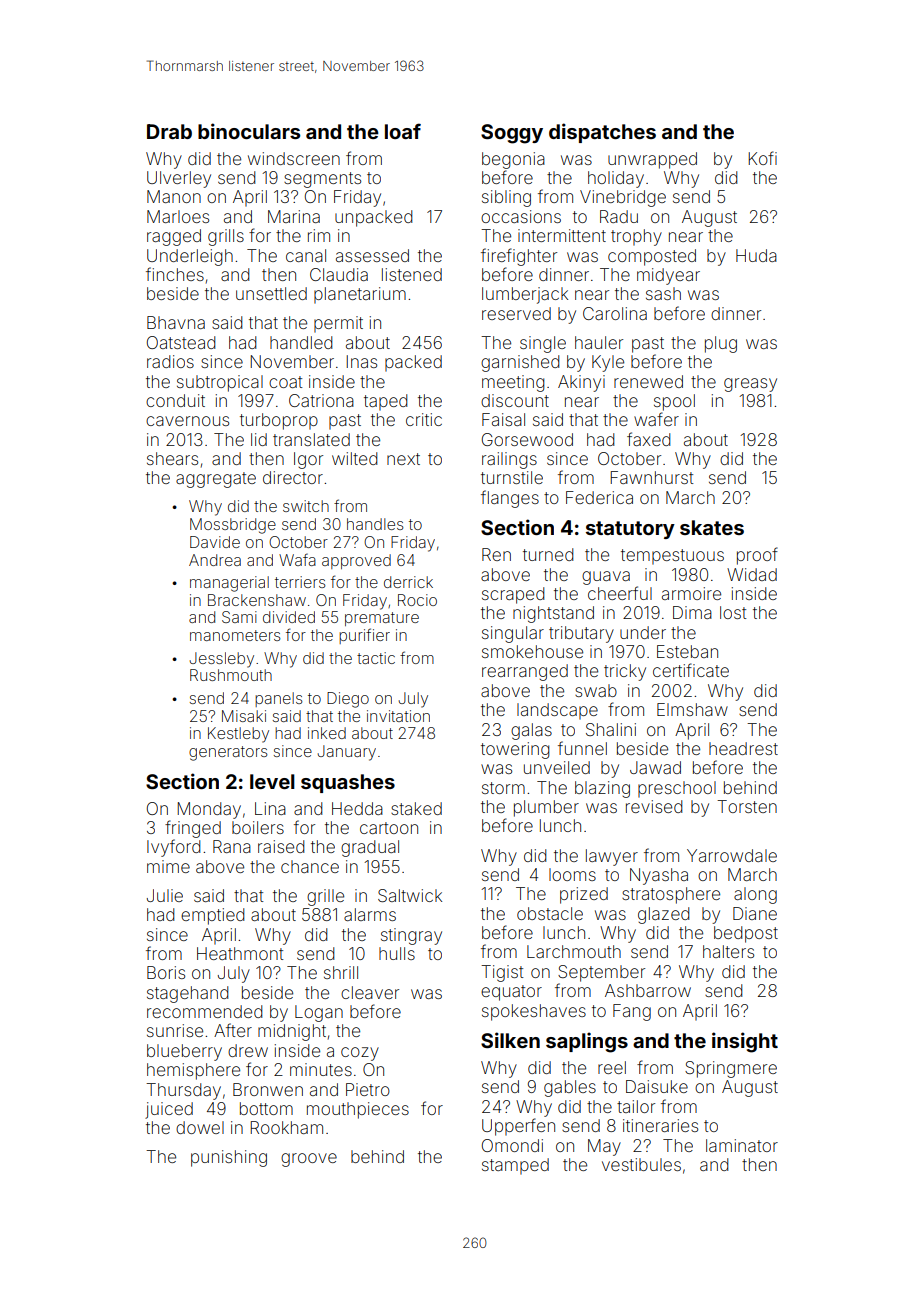  I want to click on Ivyford, so click(174, 848).
